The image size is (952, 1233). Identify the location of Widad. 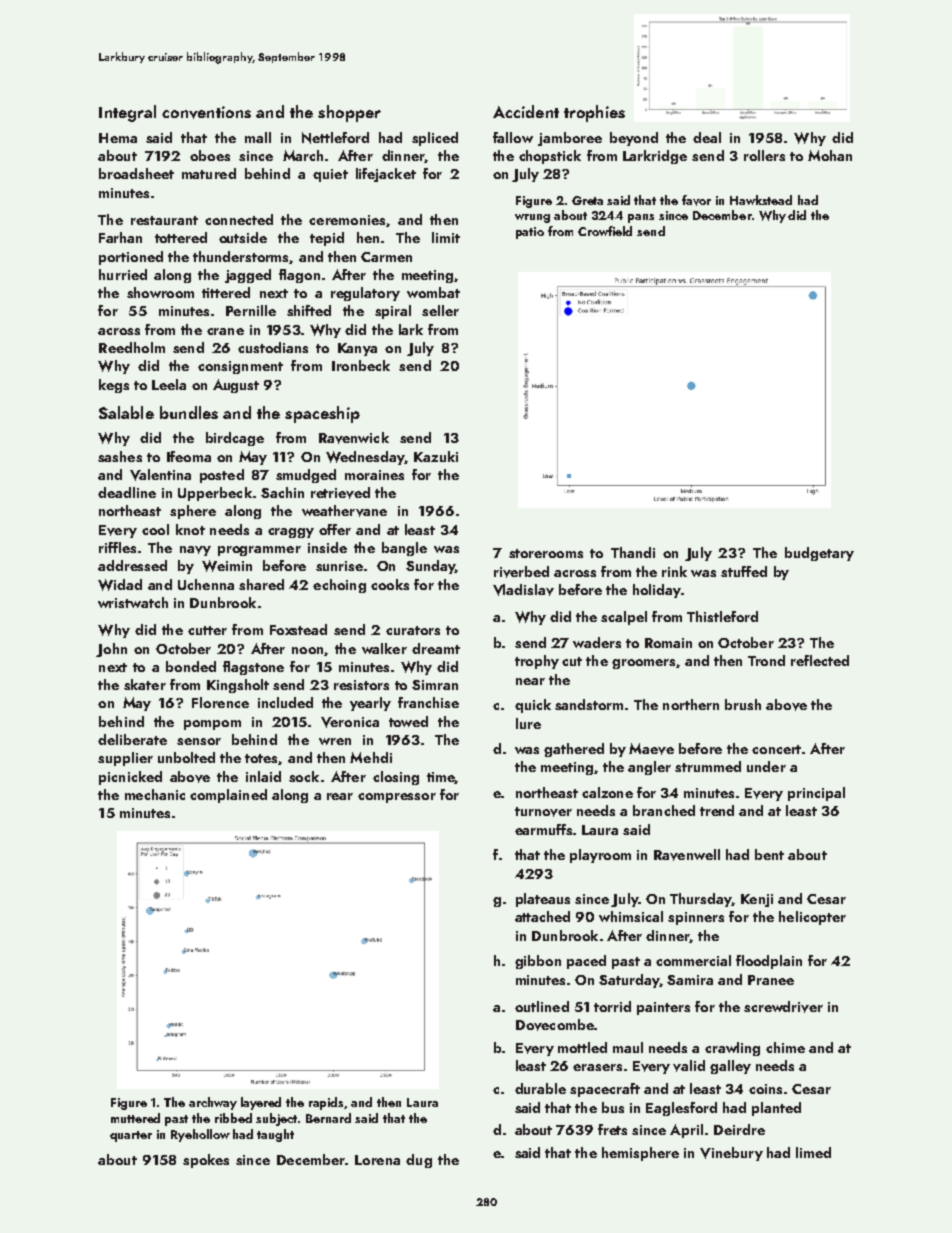
(120, 585).
